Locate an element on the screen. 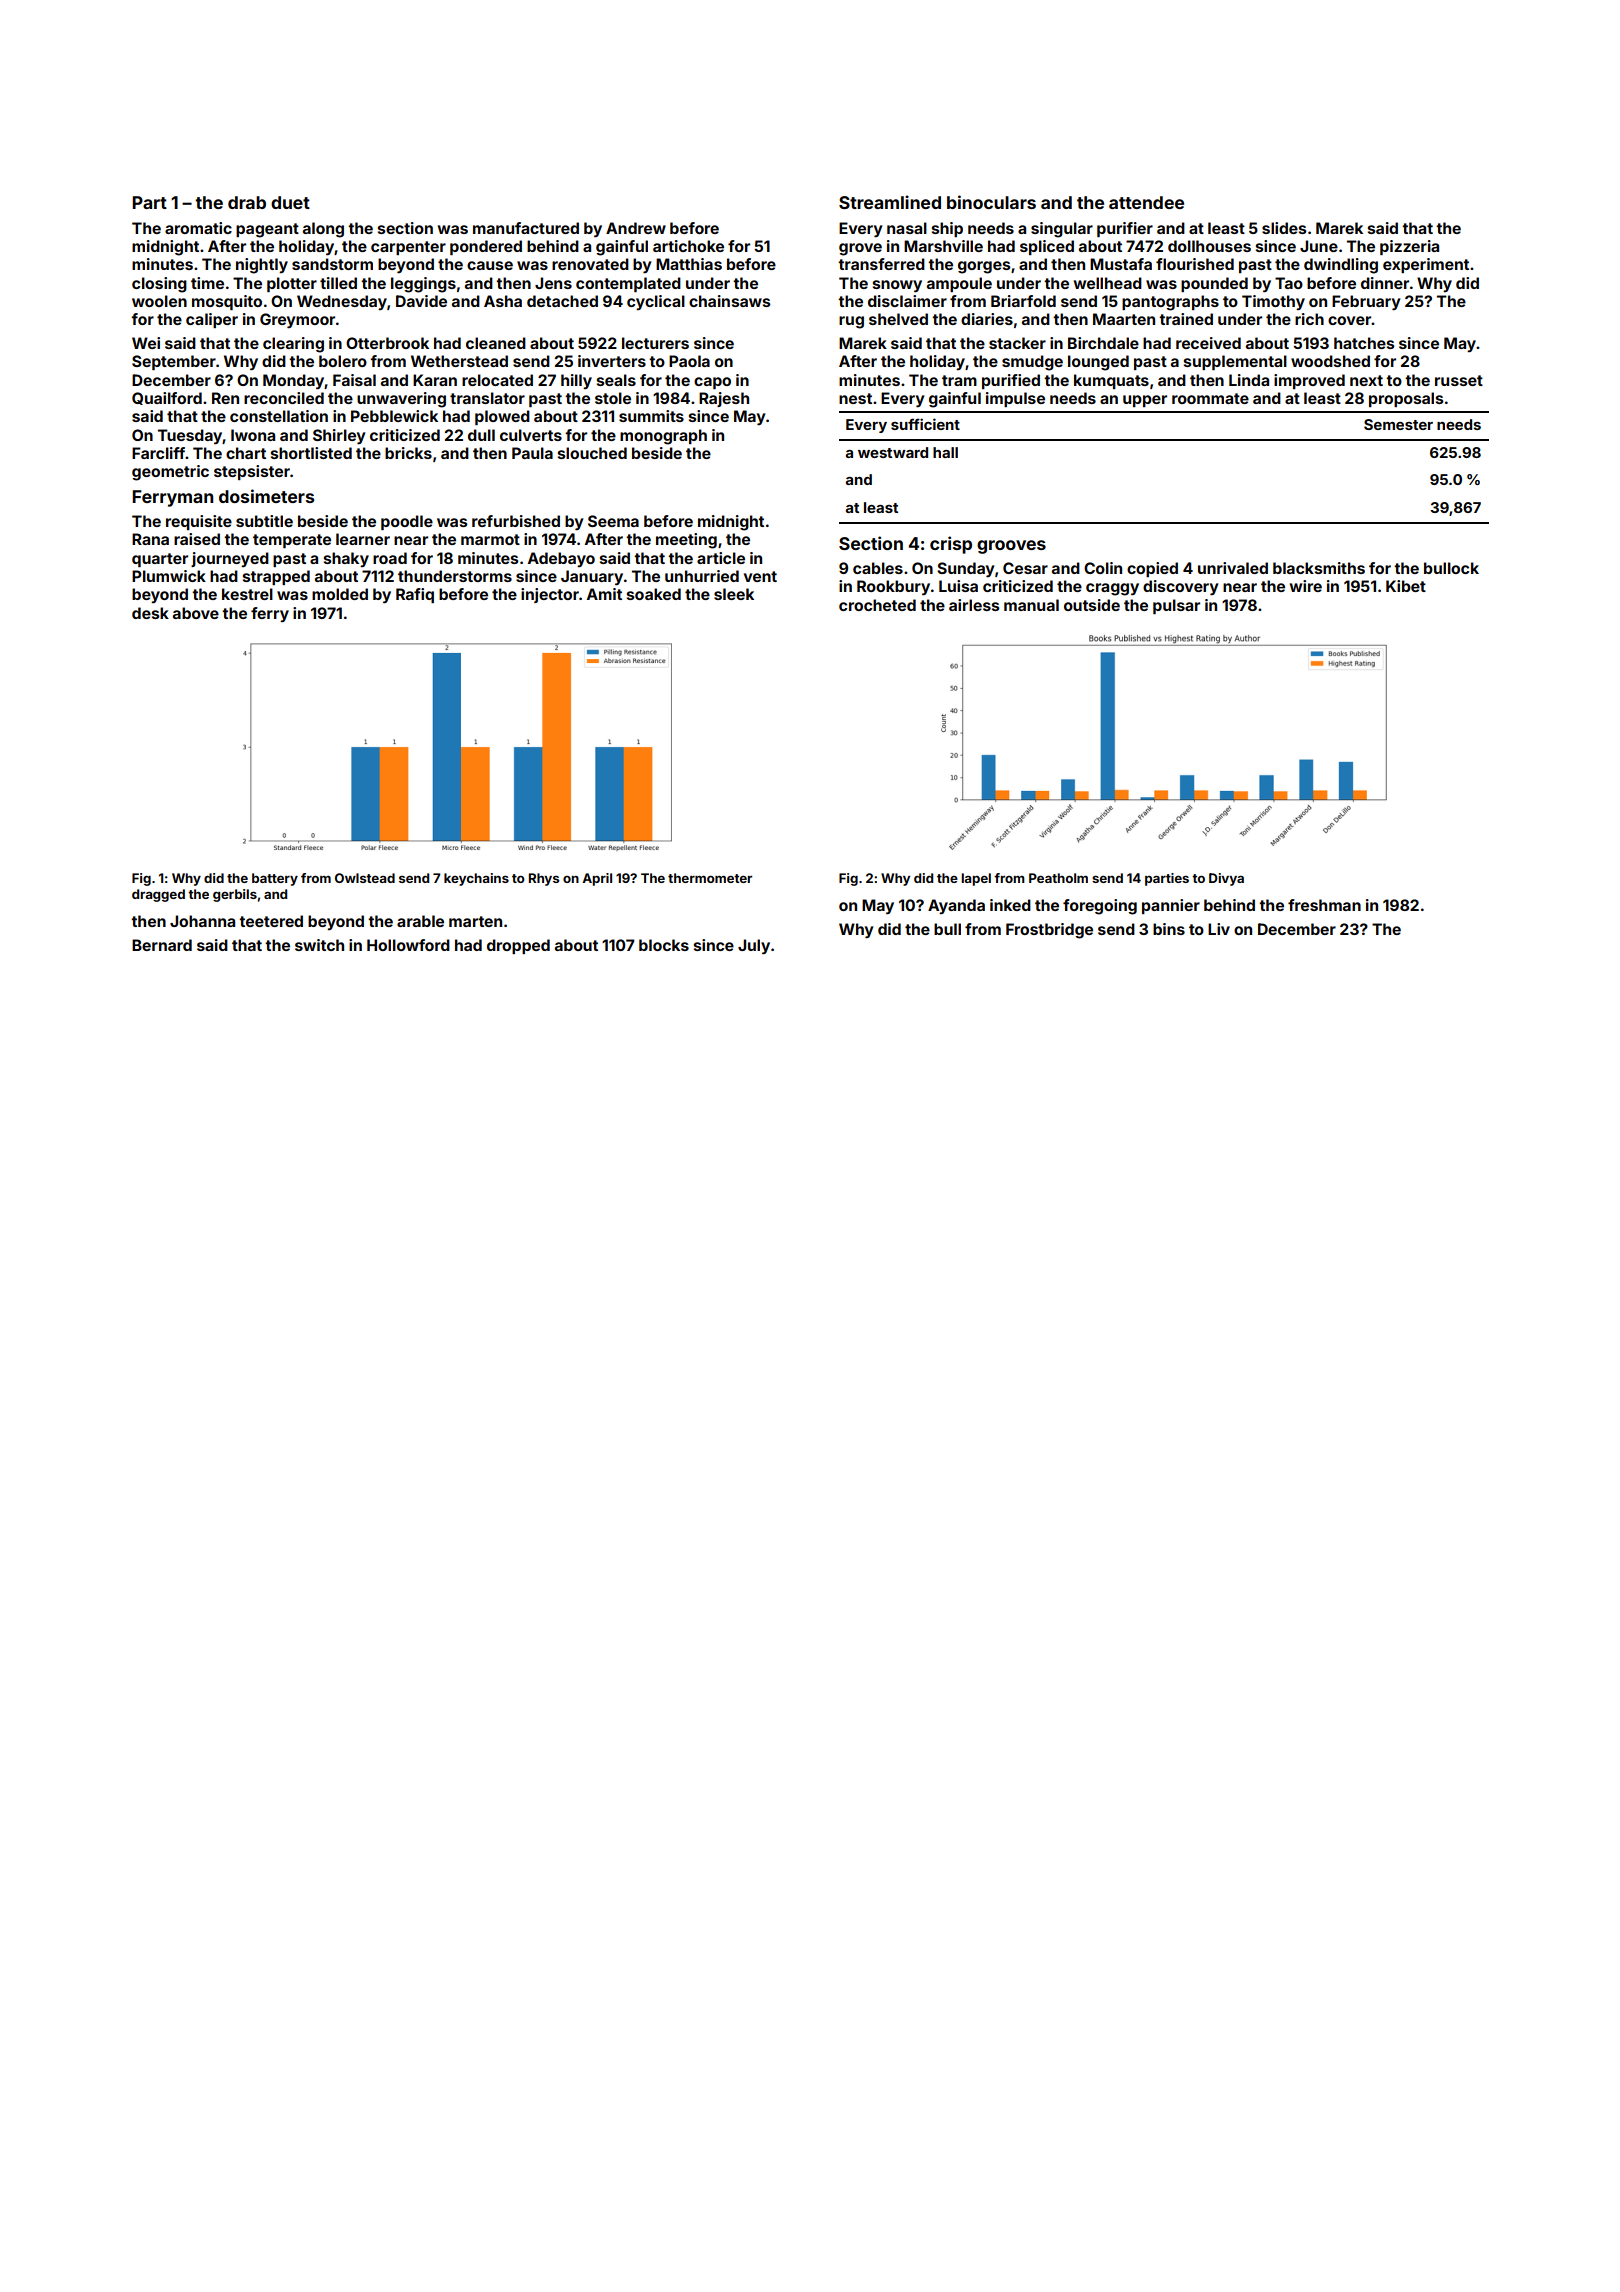 This screenshot has width=1620, height=2292. Streamlined is located at coordinates (890, 202).
